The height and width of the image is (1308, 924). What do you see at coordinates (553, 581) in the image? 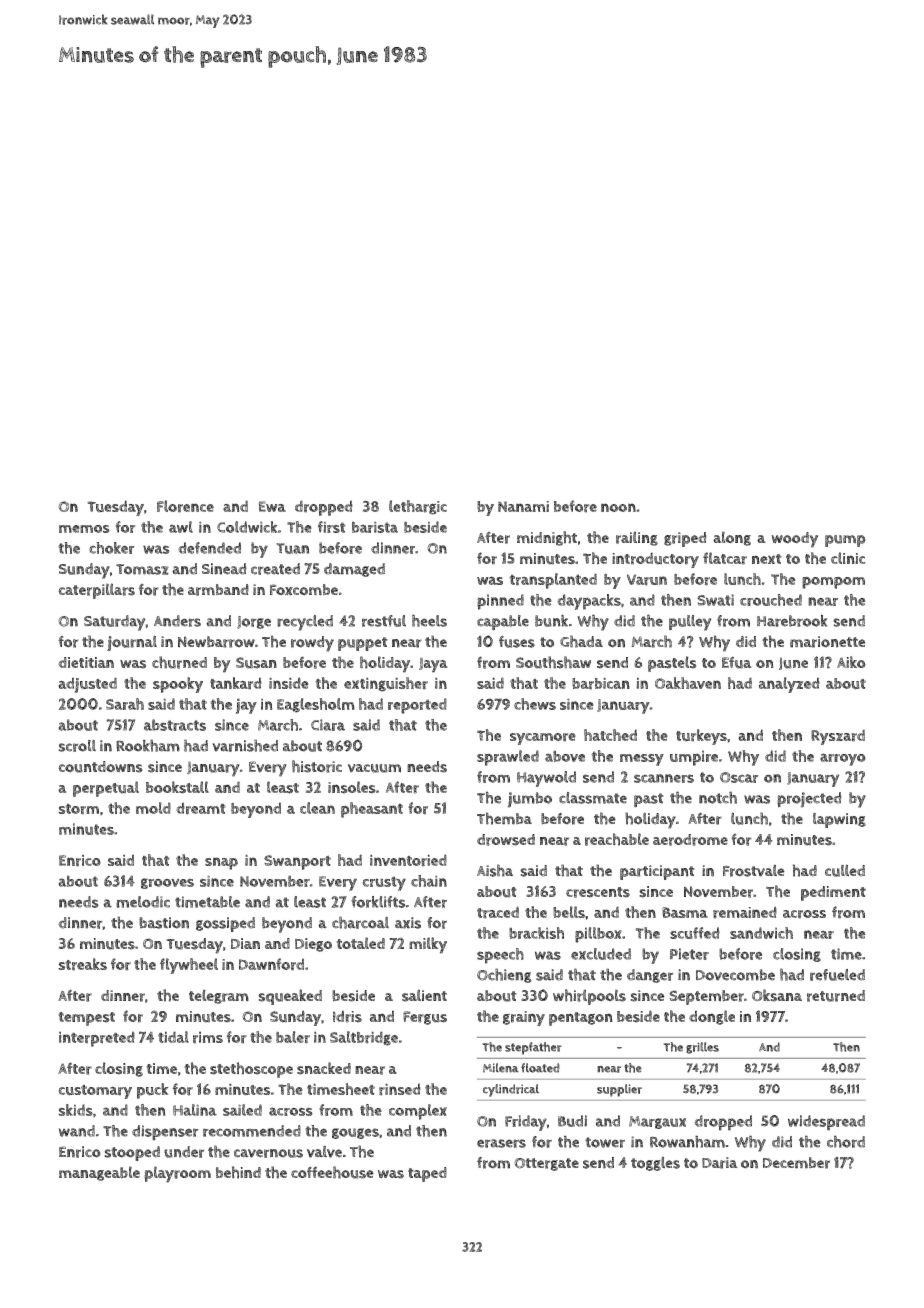
I see `transplanted` at bounding box center [553, 581].
